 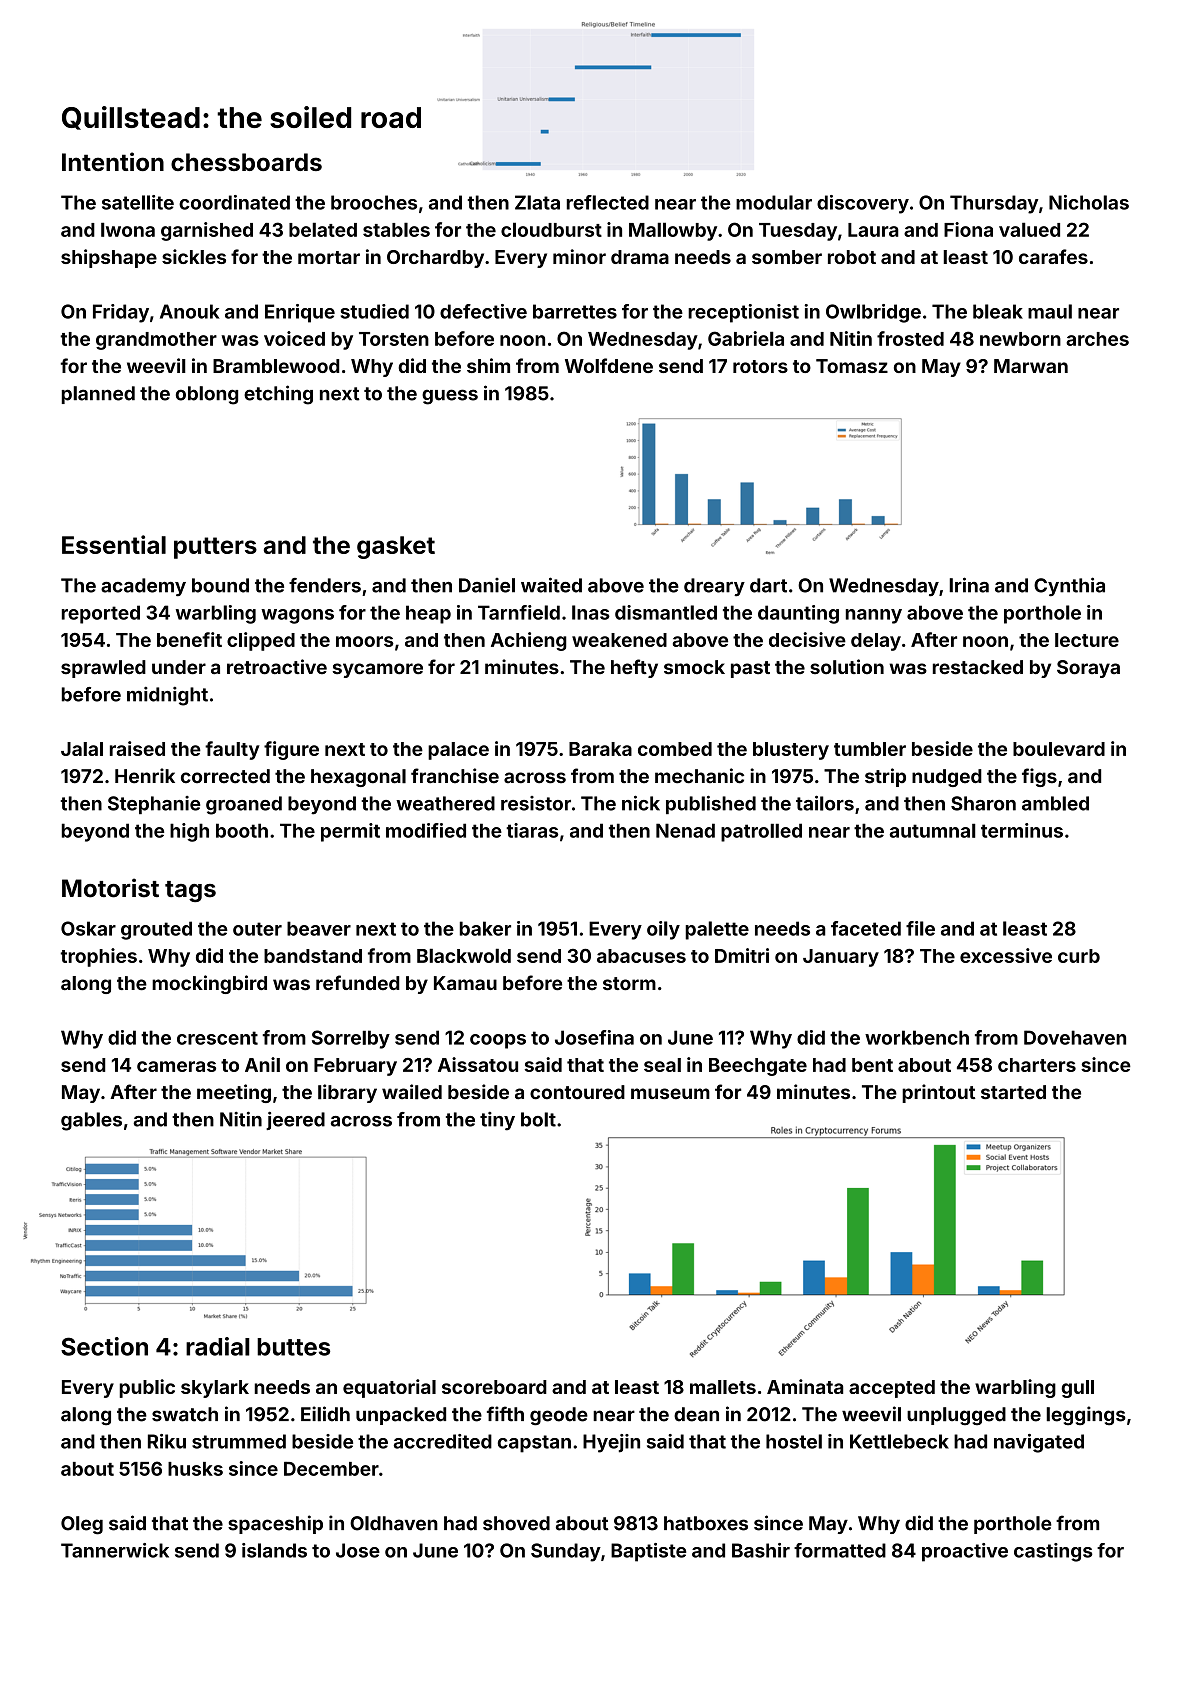 I want to click on scoreboard, so click(x=494, y=1387).
